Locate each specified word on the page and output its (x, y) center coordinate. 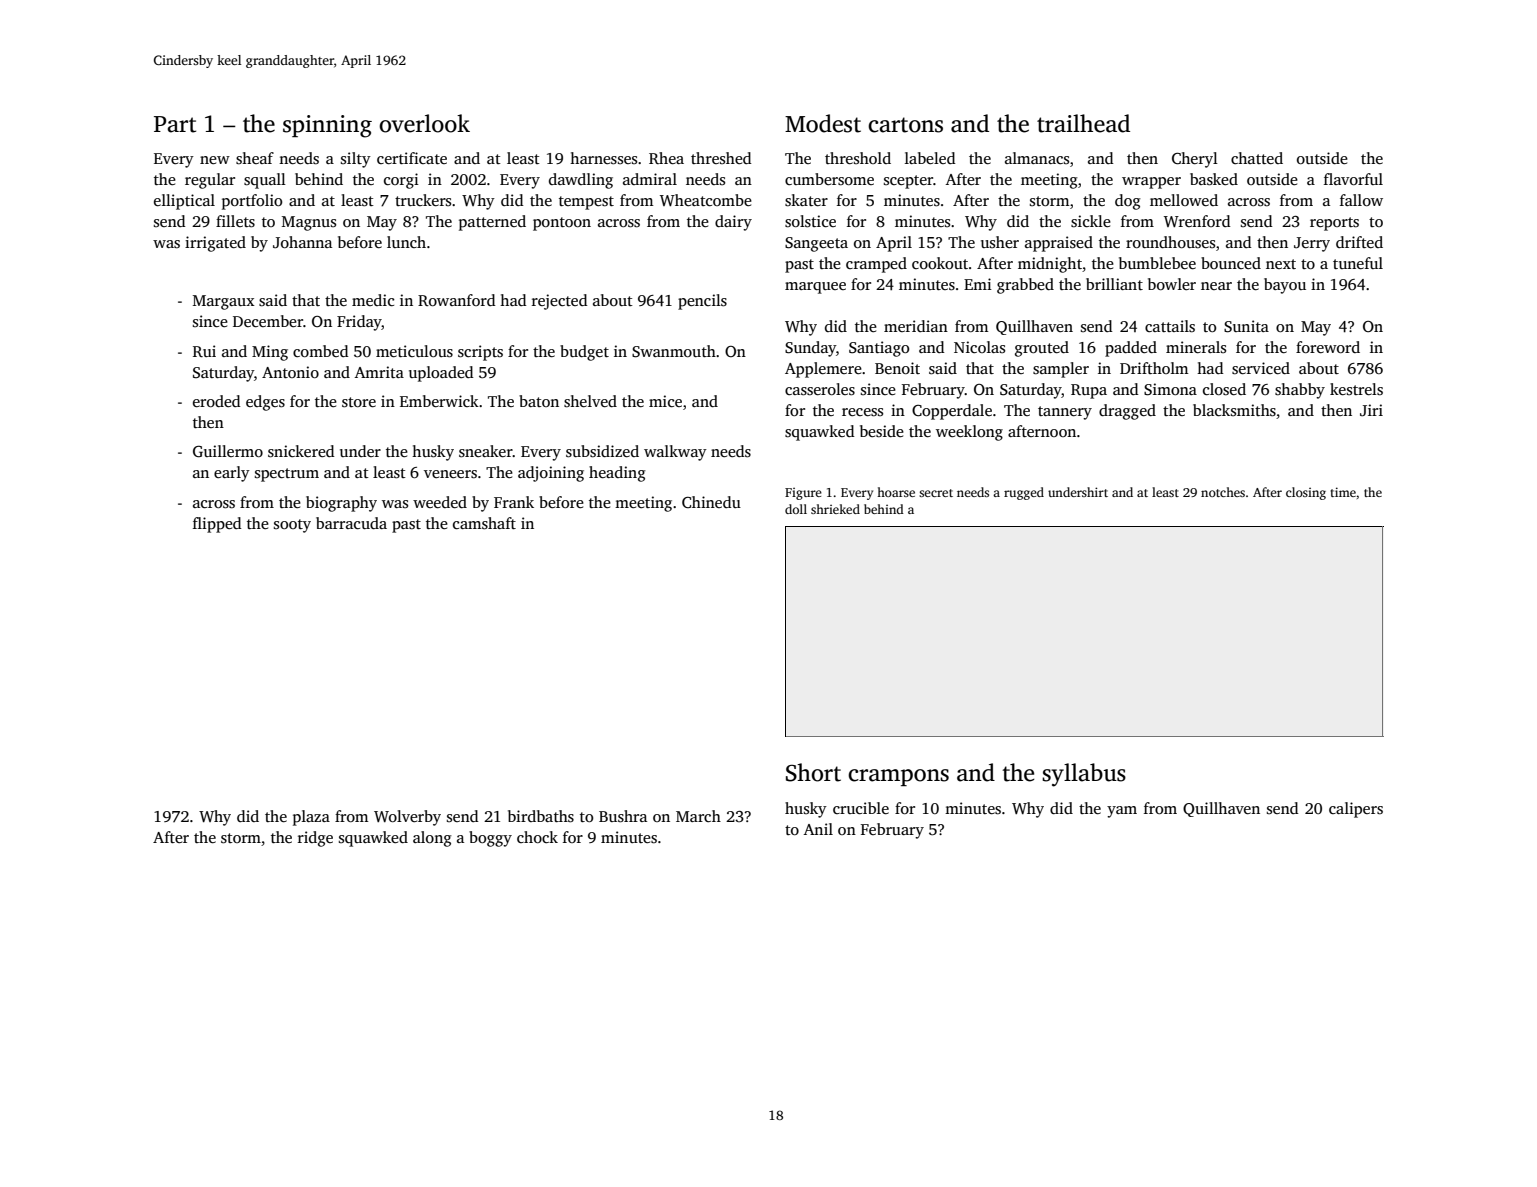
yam (1122, 812)
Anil (818, 829)
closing (1306, 493)
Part (175, 124)
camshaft (484, 523)
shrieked (835, 509)
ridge (315, 839)
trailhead (1083, 123)
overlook (424, 123)
